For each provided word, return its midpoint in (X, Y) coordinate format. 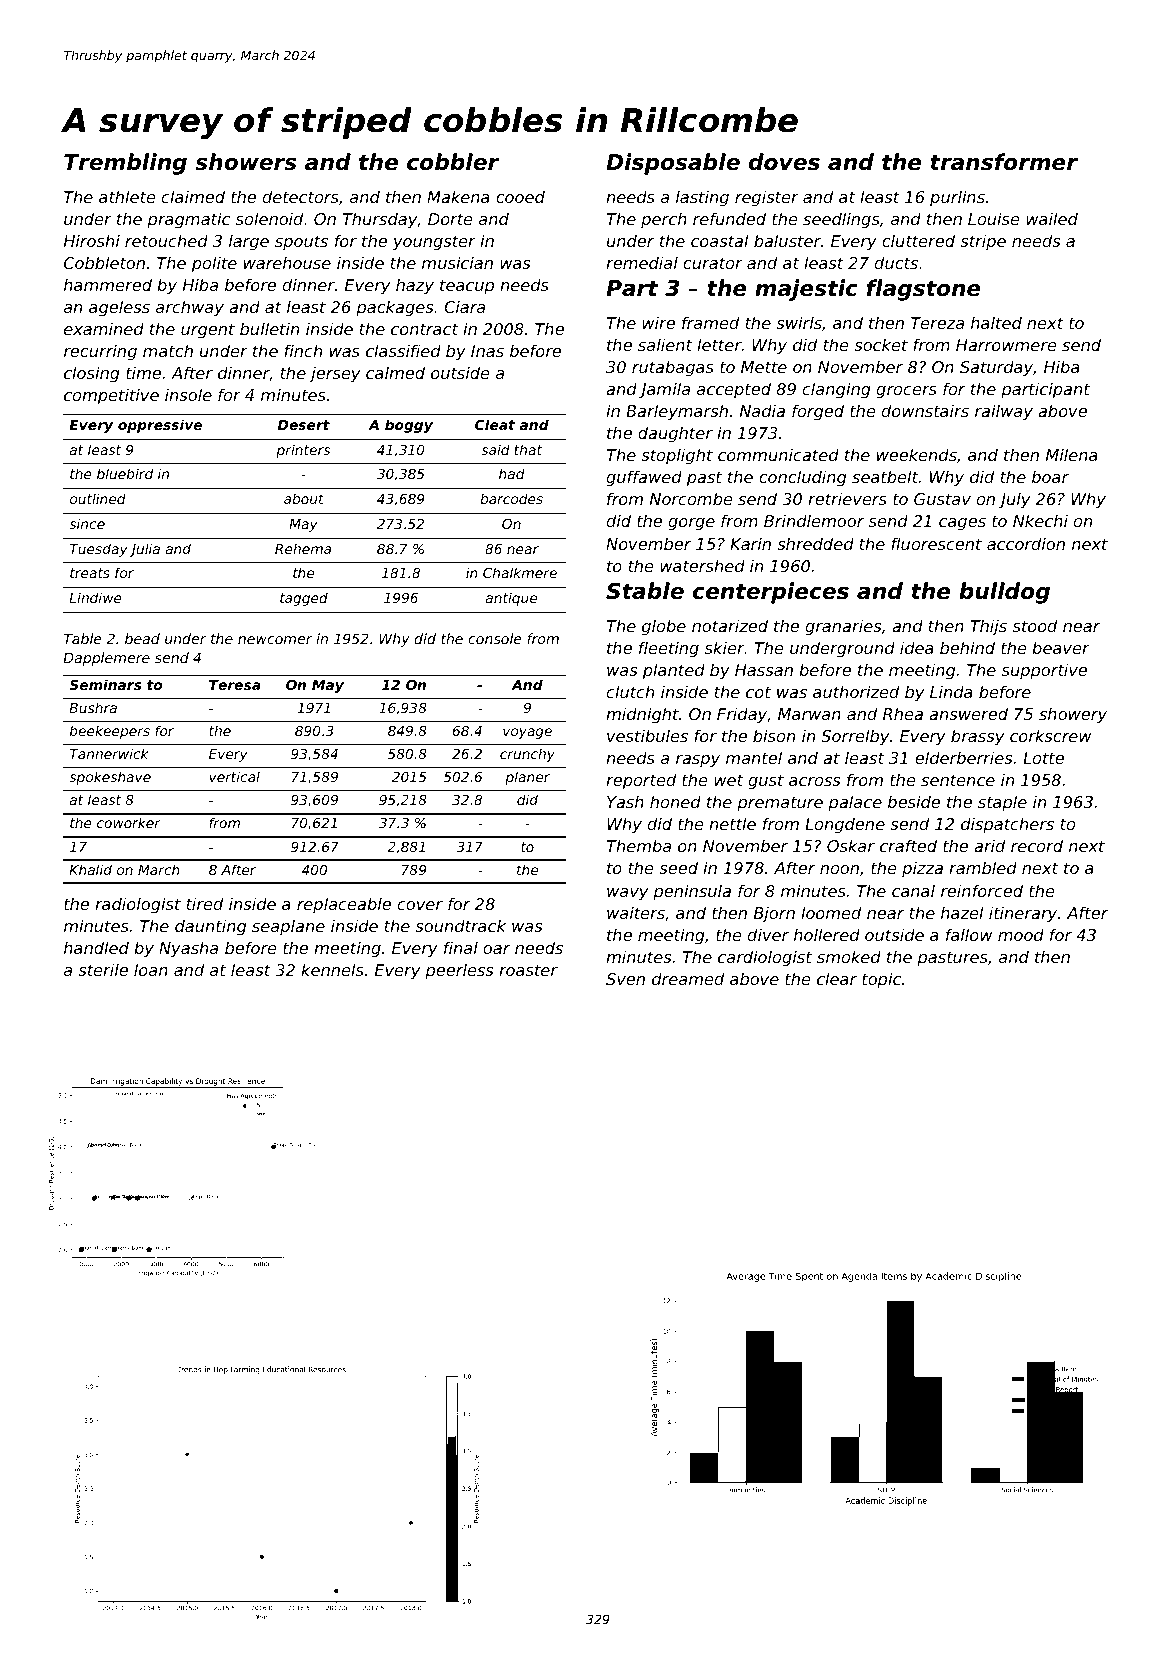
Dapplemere (106, 659)
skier (725, 647)
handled (96, 947)
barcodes (511, 498)
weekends (917, 454)
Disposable (673, 164)
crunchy (527, 755)
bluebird (125, 473)
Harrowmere (1006, 345)
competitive (111, 396)
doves (784, 162)
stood (1035, 625)
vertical (234, 776)
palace (855, 803)
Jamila (664, 390)
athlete (127, 196)
